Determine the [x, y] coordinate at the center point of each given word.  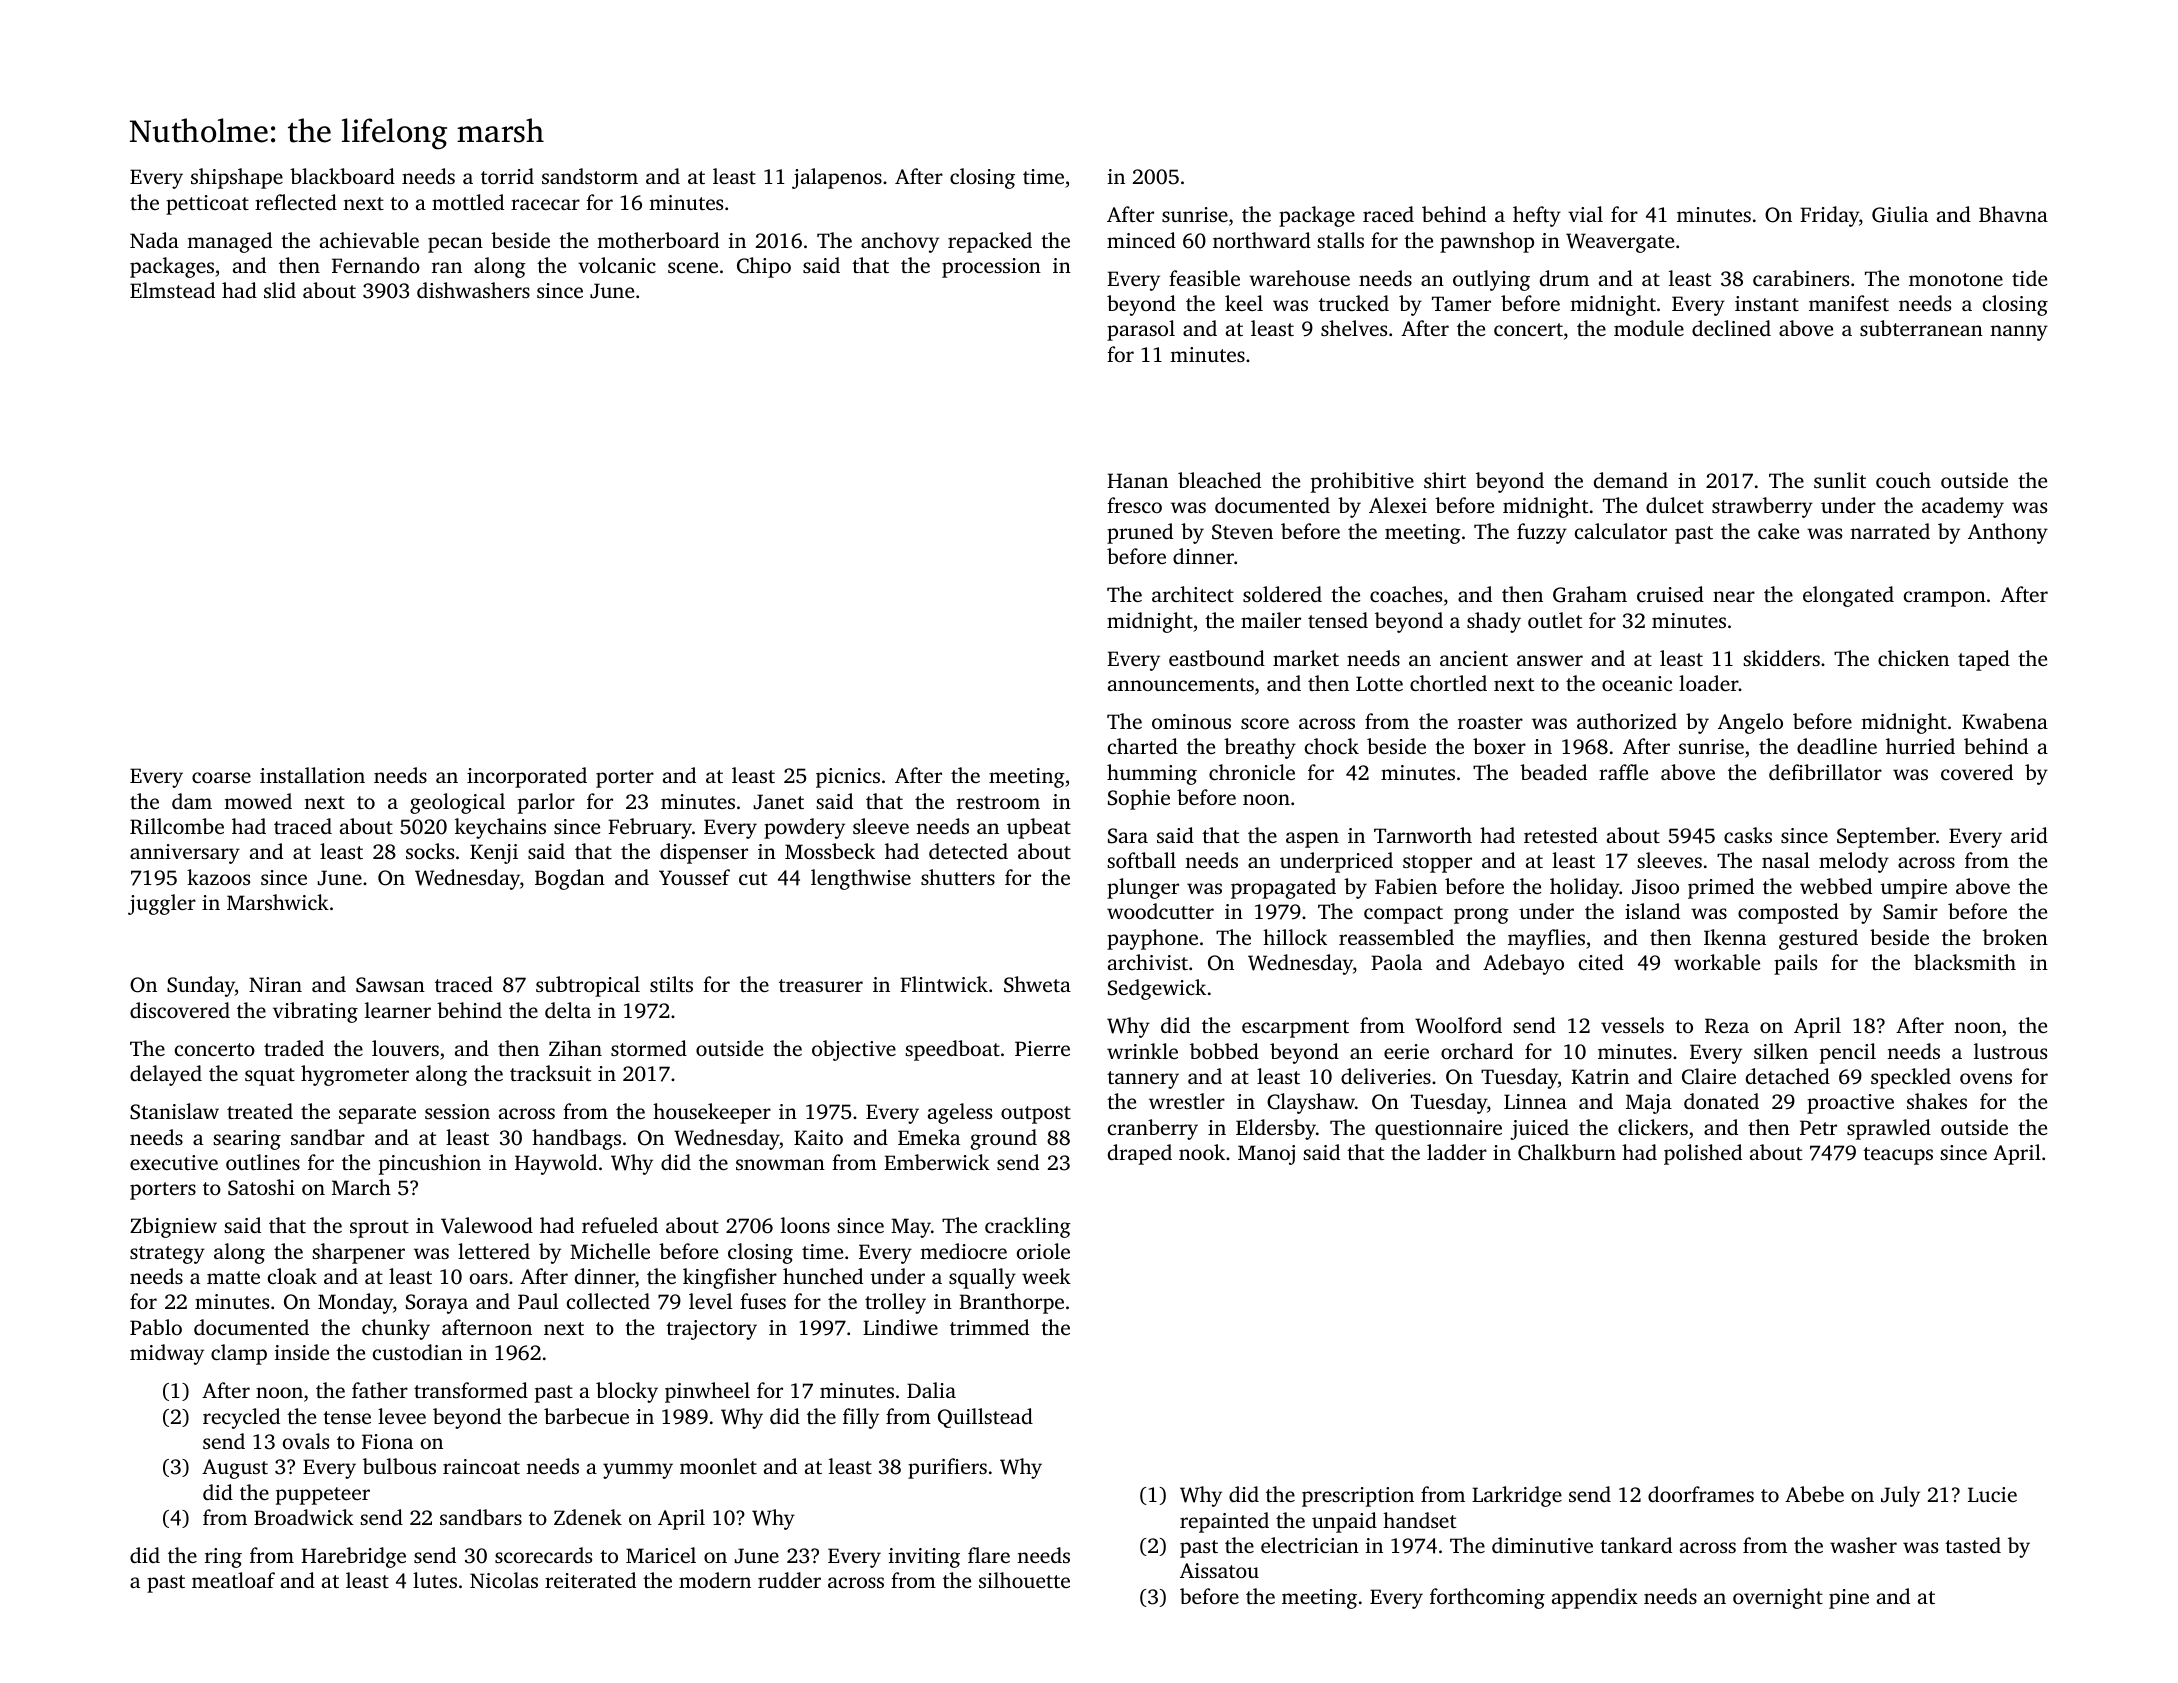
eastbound [1217, 658]
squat [270, 1077]
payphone [1152, 939]
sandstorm [590, 176]
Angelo [1750, 723]
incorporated [527, 777]
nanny [2019, 333]
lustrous [2010, 1051]
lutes [435, 1580]
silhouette [1024, 1580]
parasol [1141, 330]
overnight [1778, 1598]
